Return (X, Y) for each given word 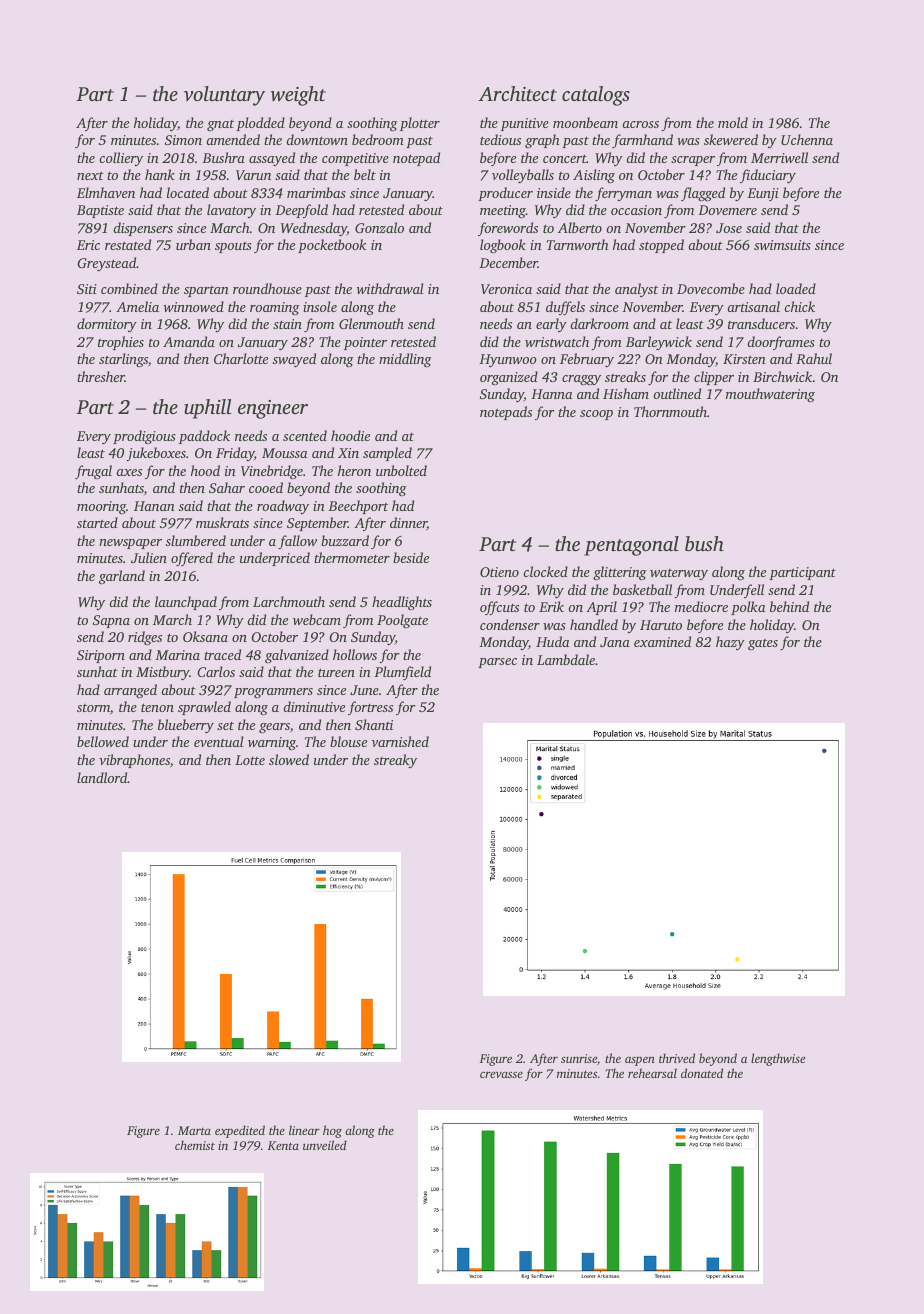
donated (702, 1073)
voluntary (224, 96)
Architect (517, 93)
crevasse (501, 1074)
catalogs (596, 96)
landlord (102, 777)
